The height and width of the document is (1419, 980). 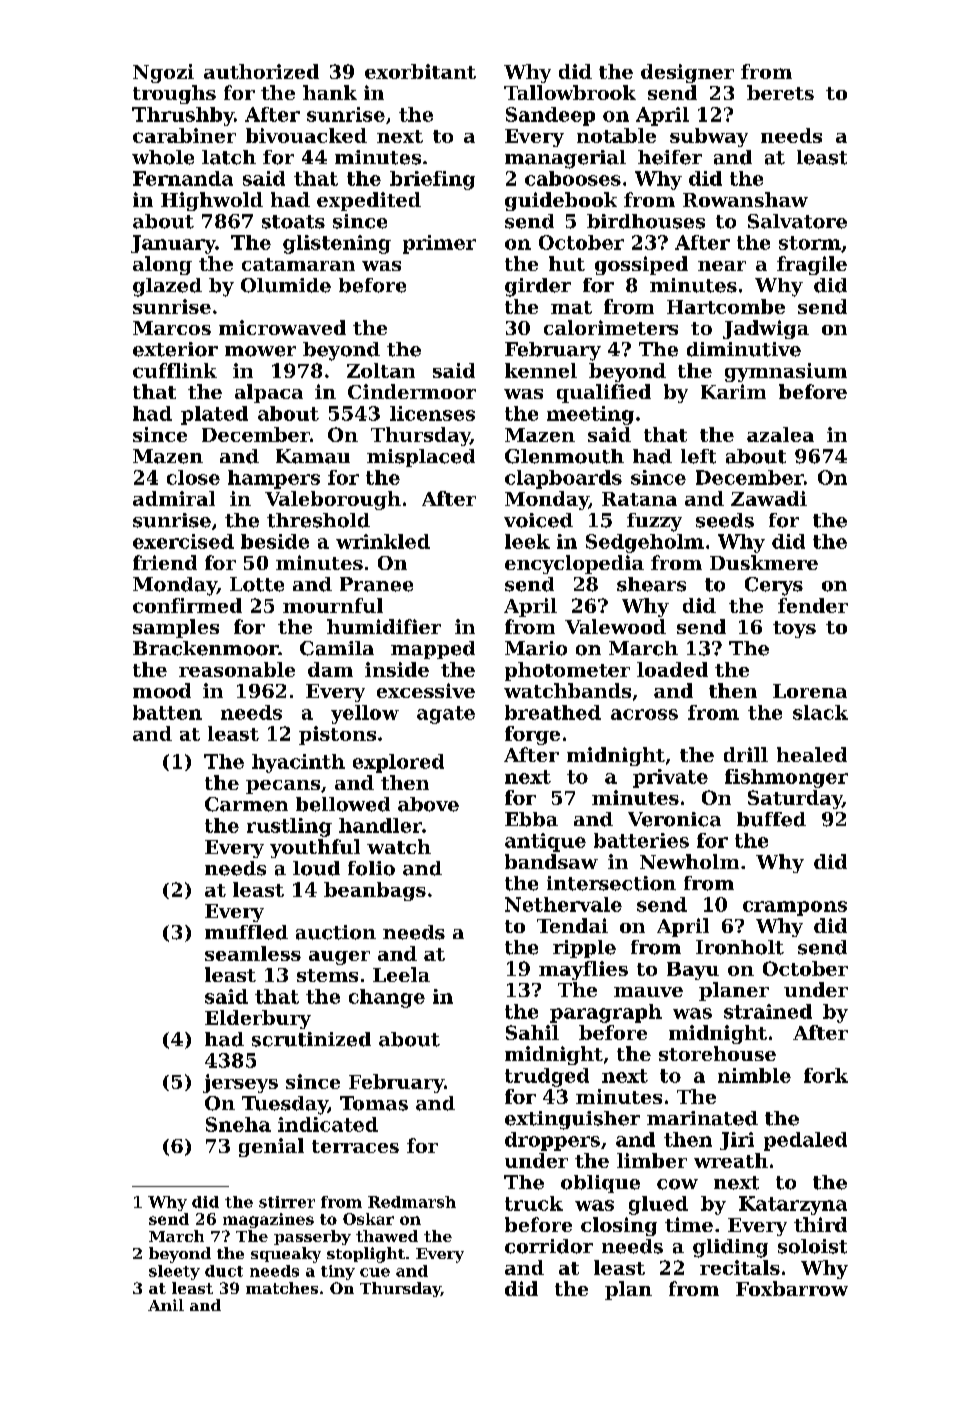 What do you see at coordinates (590, 415) in the document?
I see `meeting` at bounding box center [590, 415].
